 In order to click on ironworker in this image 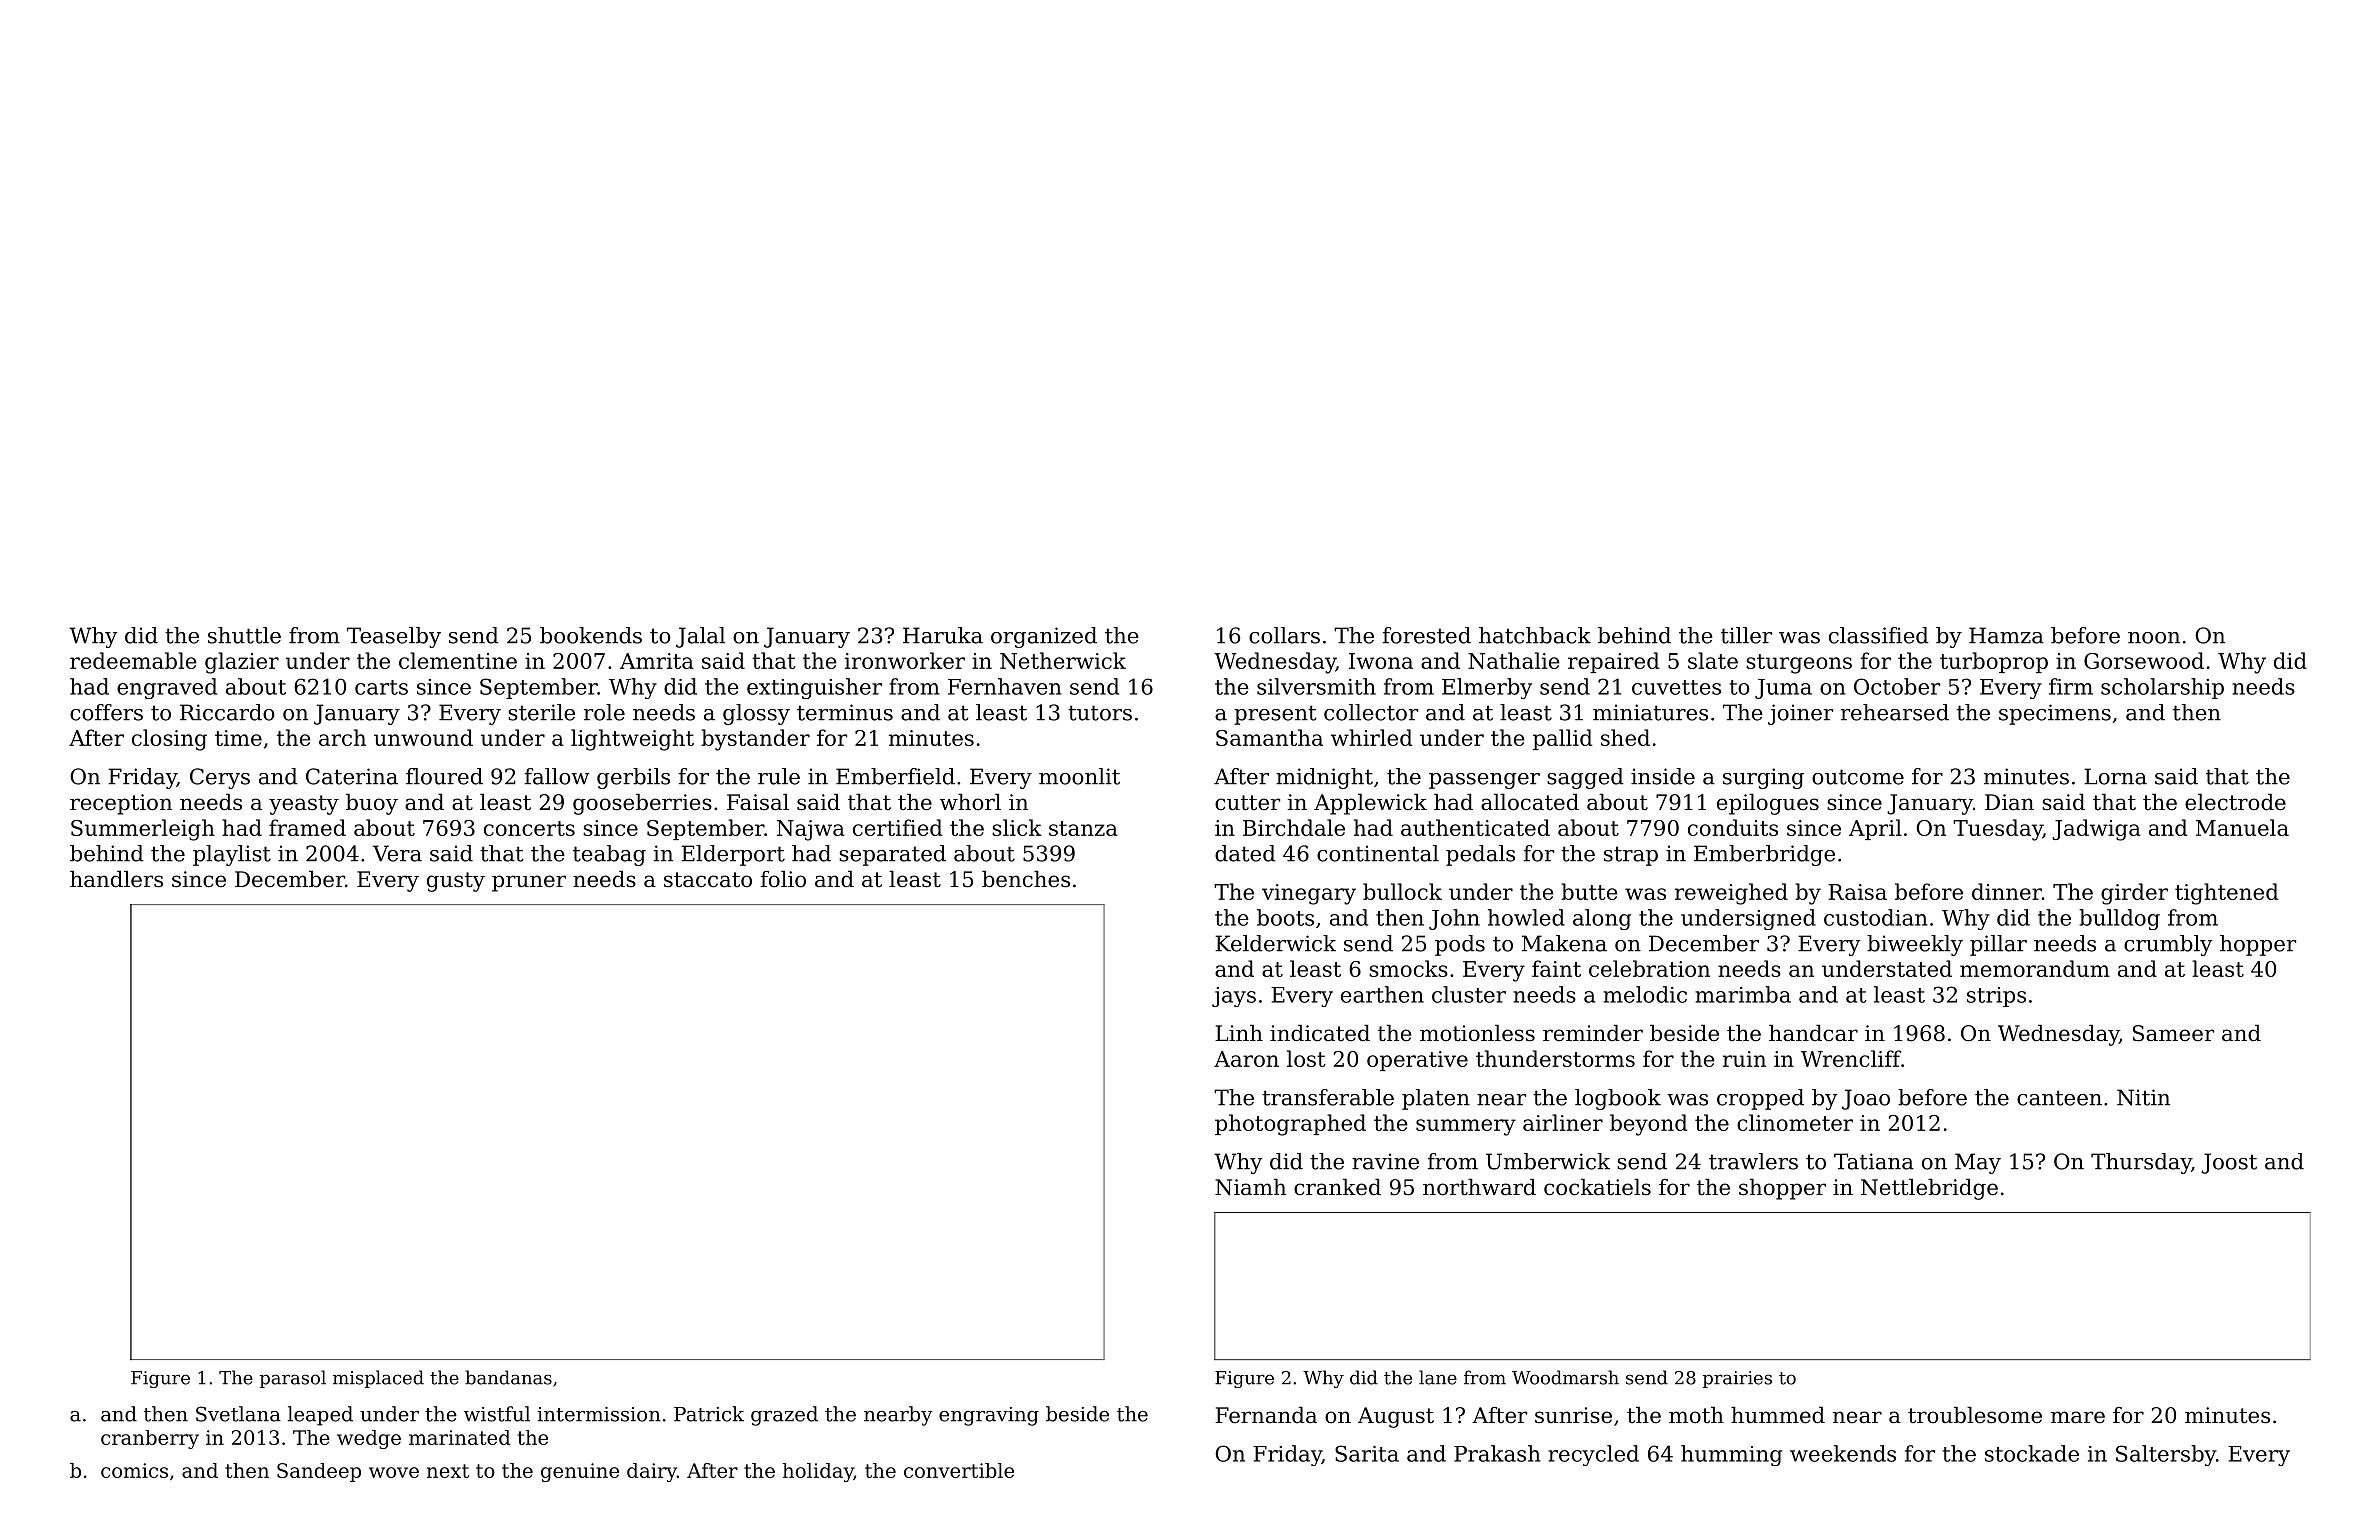, I will do `click(905, 660)`.
